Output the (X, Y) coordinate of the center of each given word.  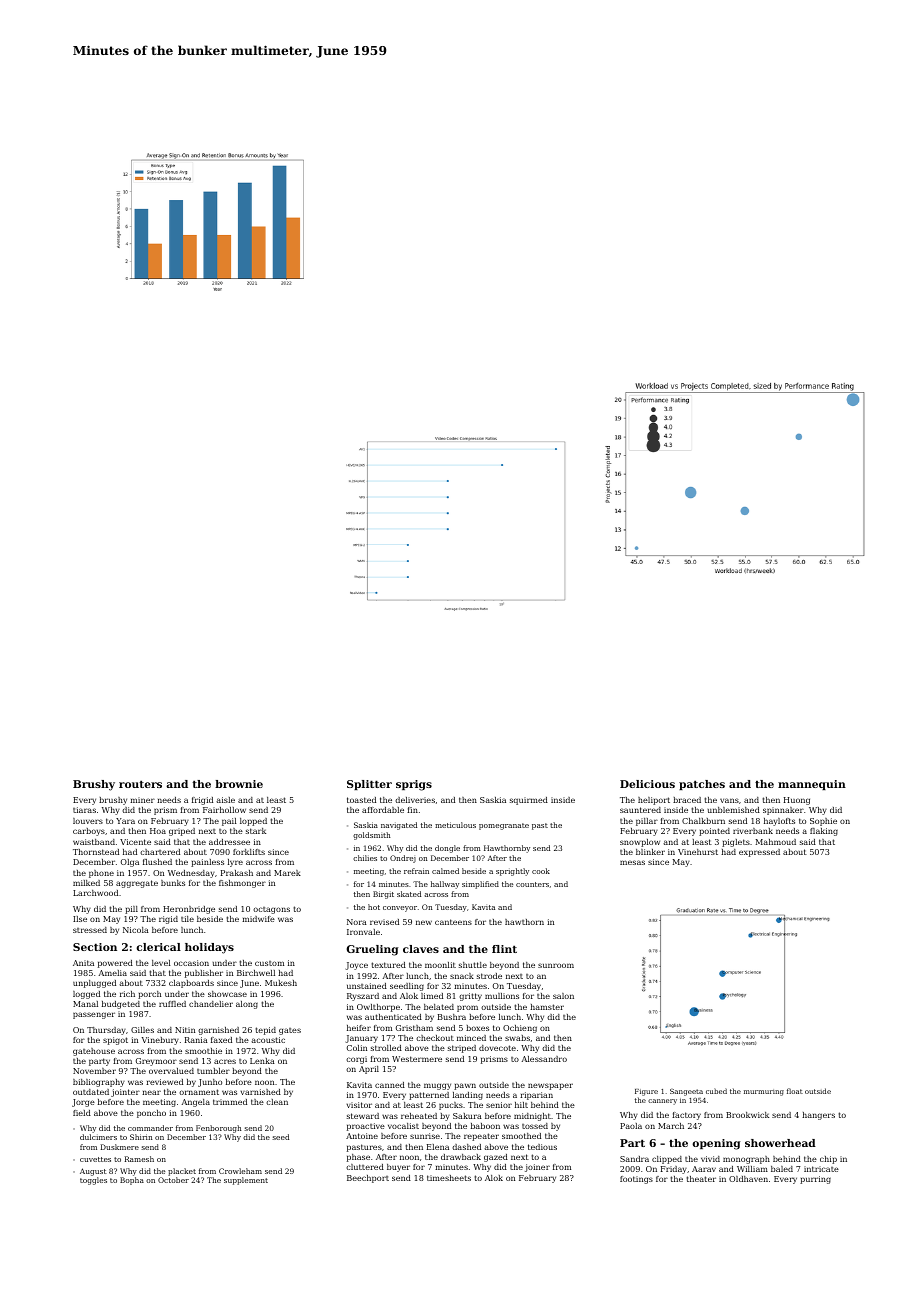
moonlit (440, 965)
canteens (453, 922)
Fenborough (219, 1129)
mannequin (812, 785)
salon (563, 996)
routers (140, 784)
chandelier (211, 1004)
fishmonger (242, 884)
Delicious (647, 784)
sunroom (556, 965)
